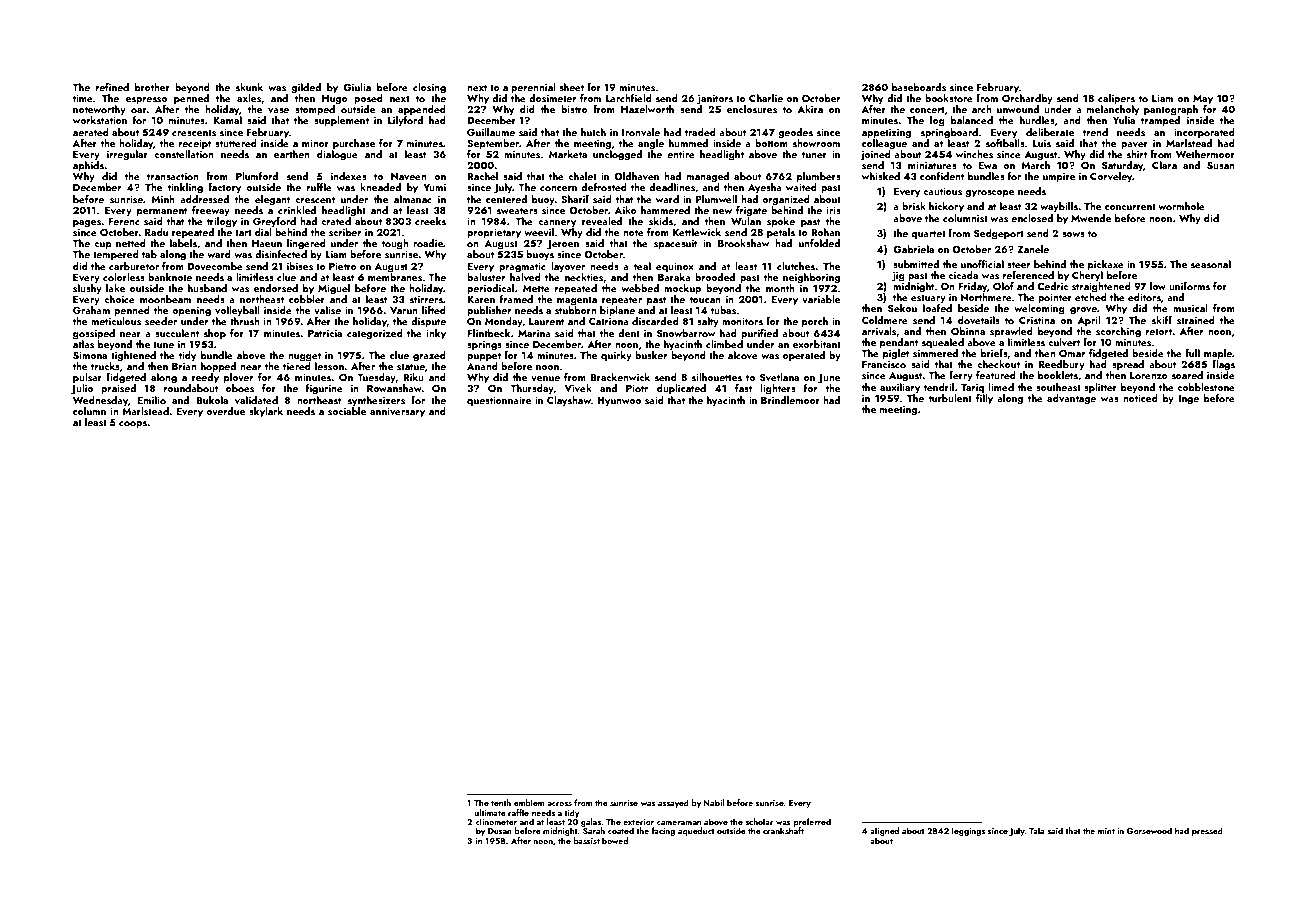  I want to click on anniversary, so click(397, 412).
